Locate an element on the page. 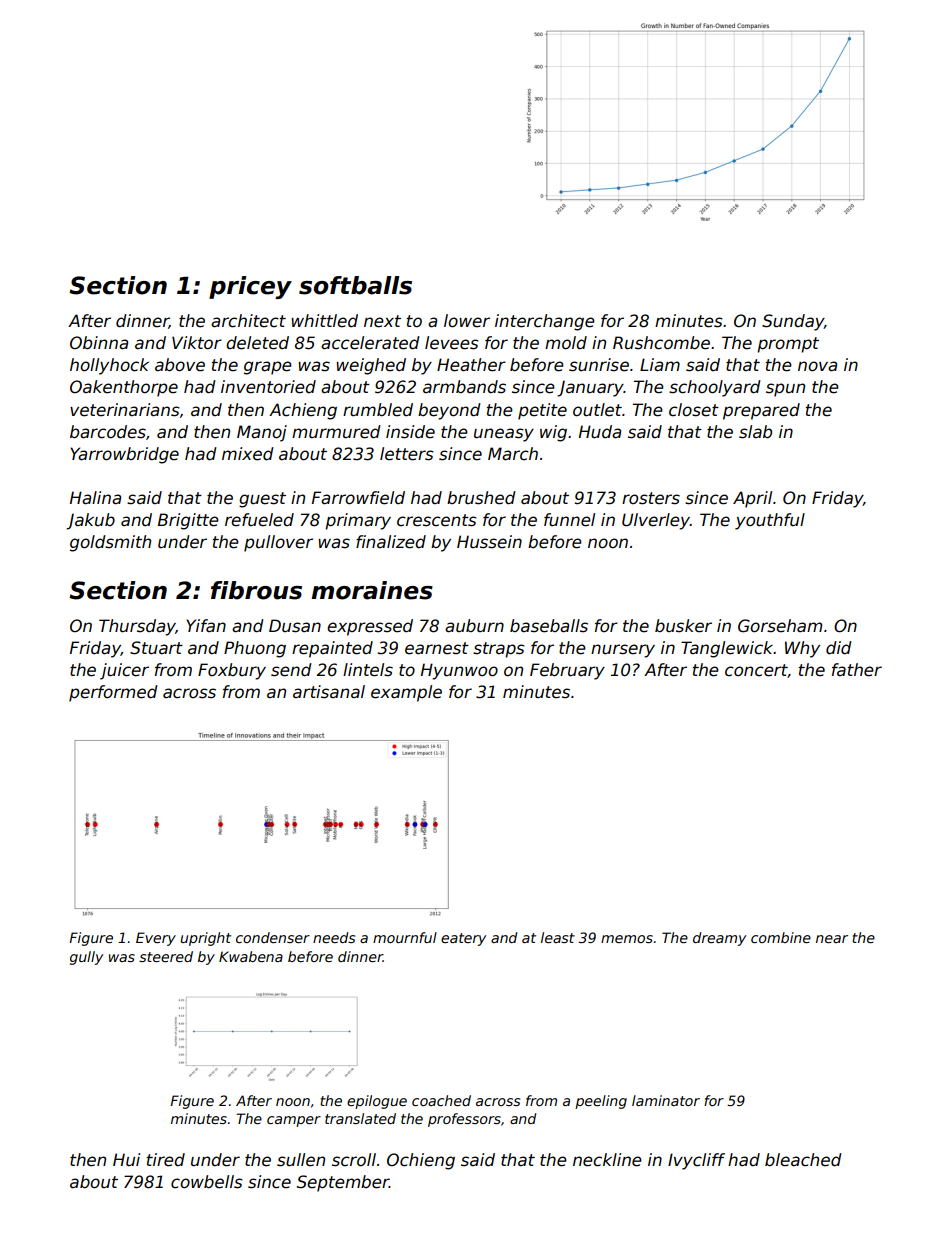 The image size is (952, 1233). mixed is located at coordinates (248, 454).
